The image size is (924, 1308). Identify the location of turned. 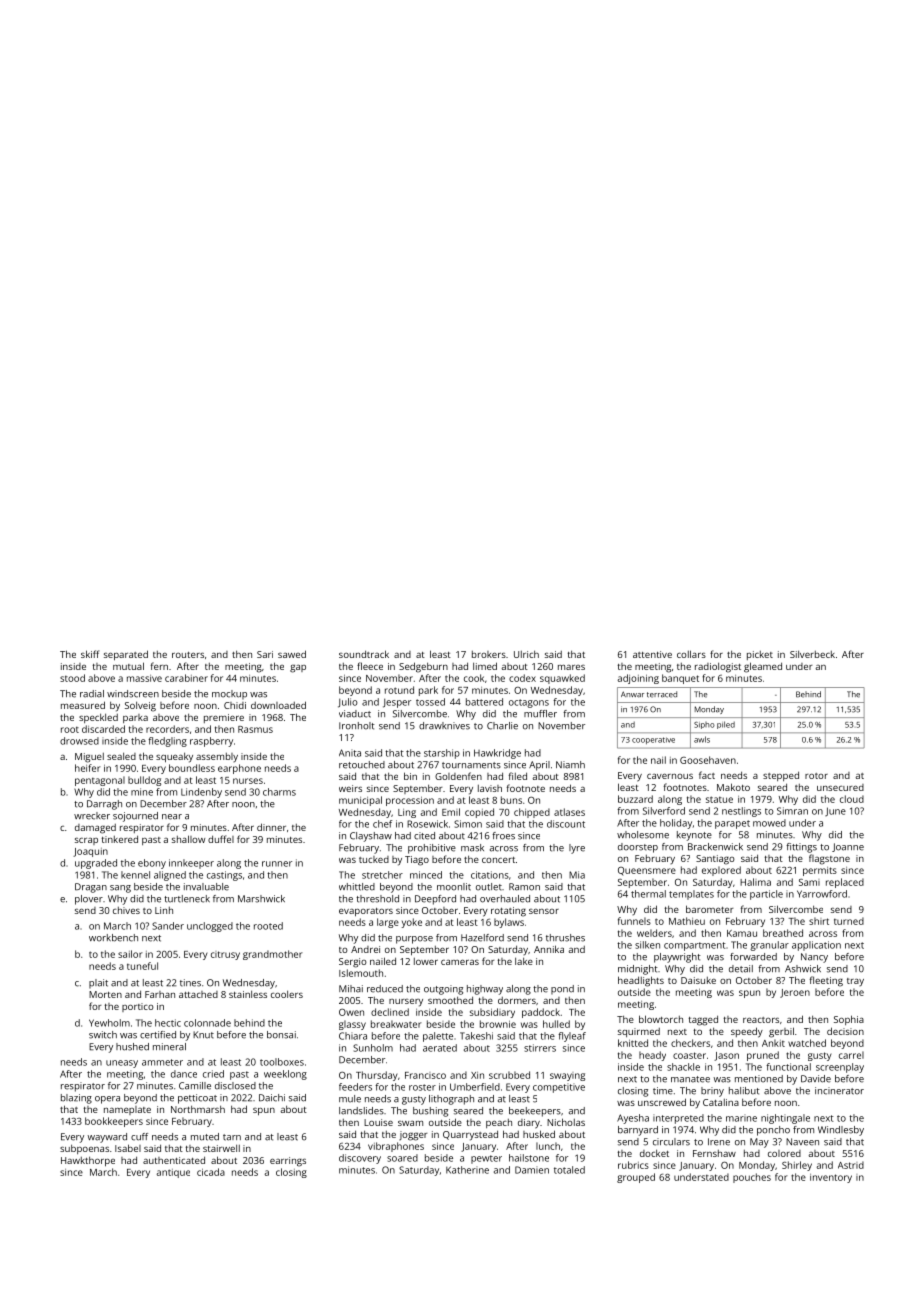
(849, 921).
